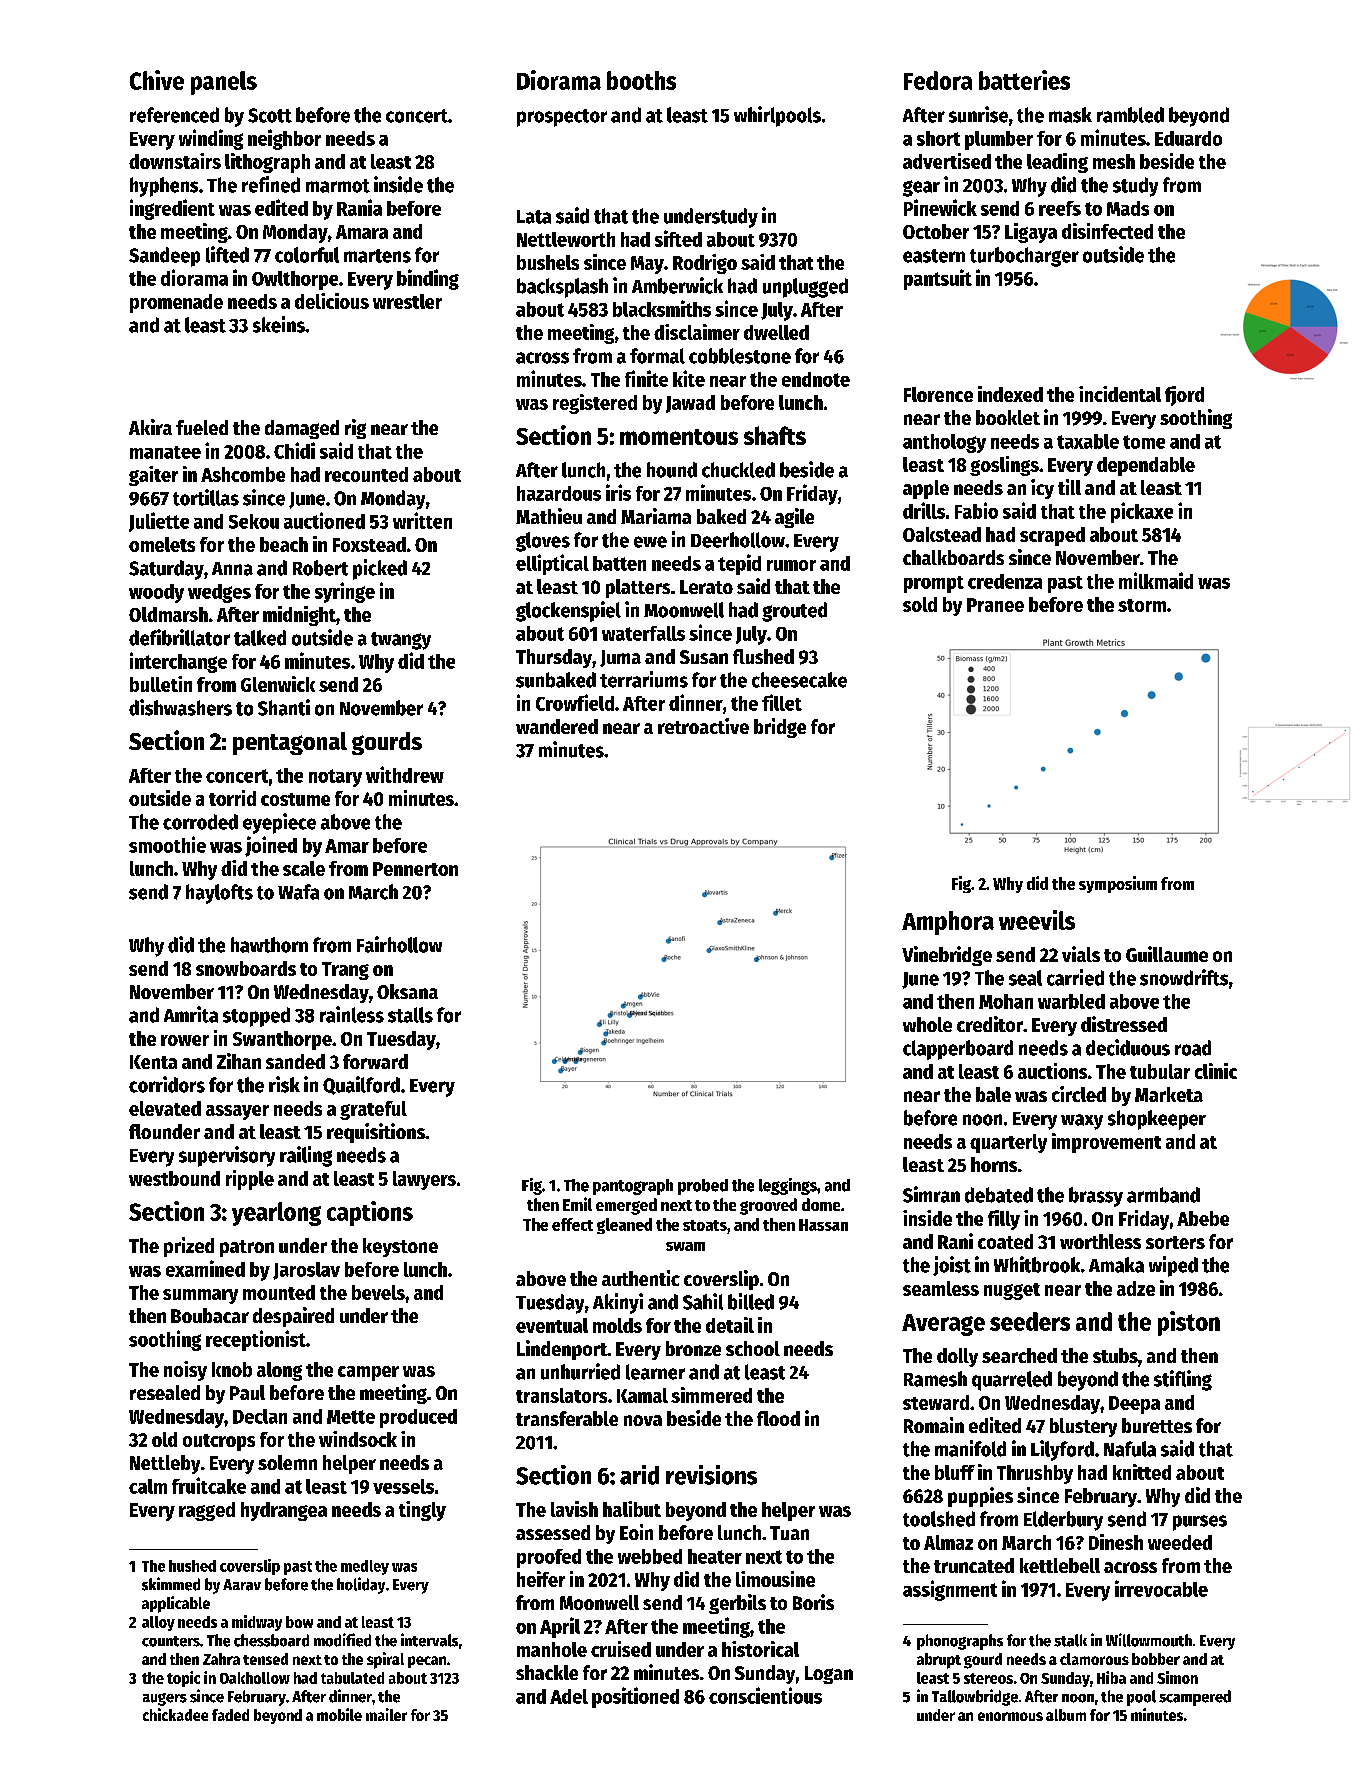 Image resolution: width=1372 pixels, height=1775 pixels. I want to click on grouted, so click(794, 612).
